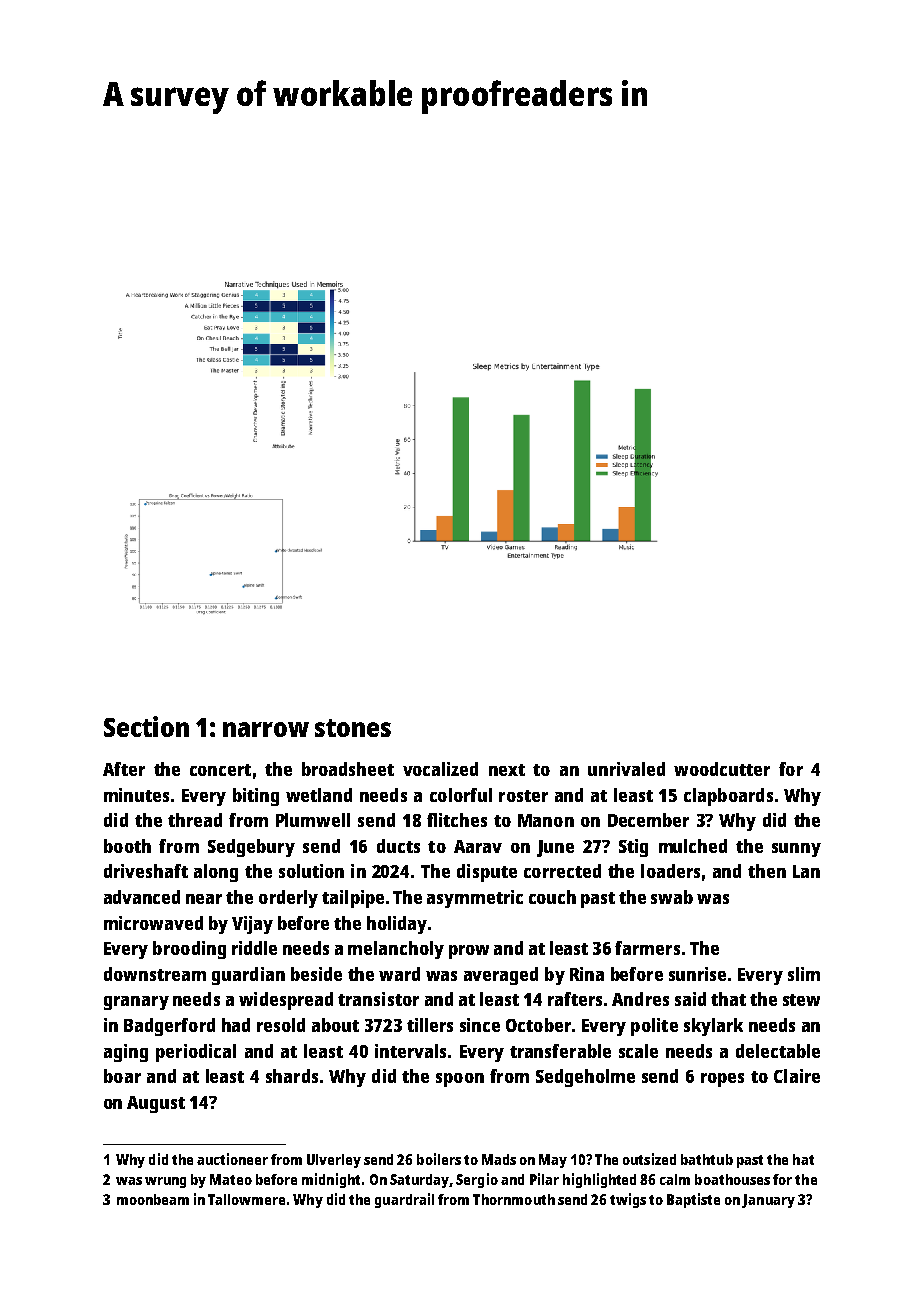  Describe the element at coordinates (626, 769) in the screenshot. I see `unrivaled` at that location.
